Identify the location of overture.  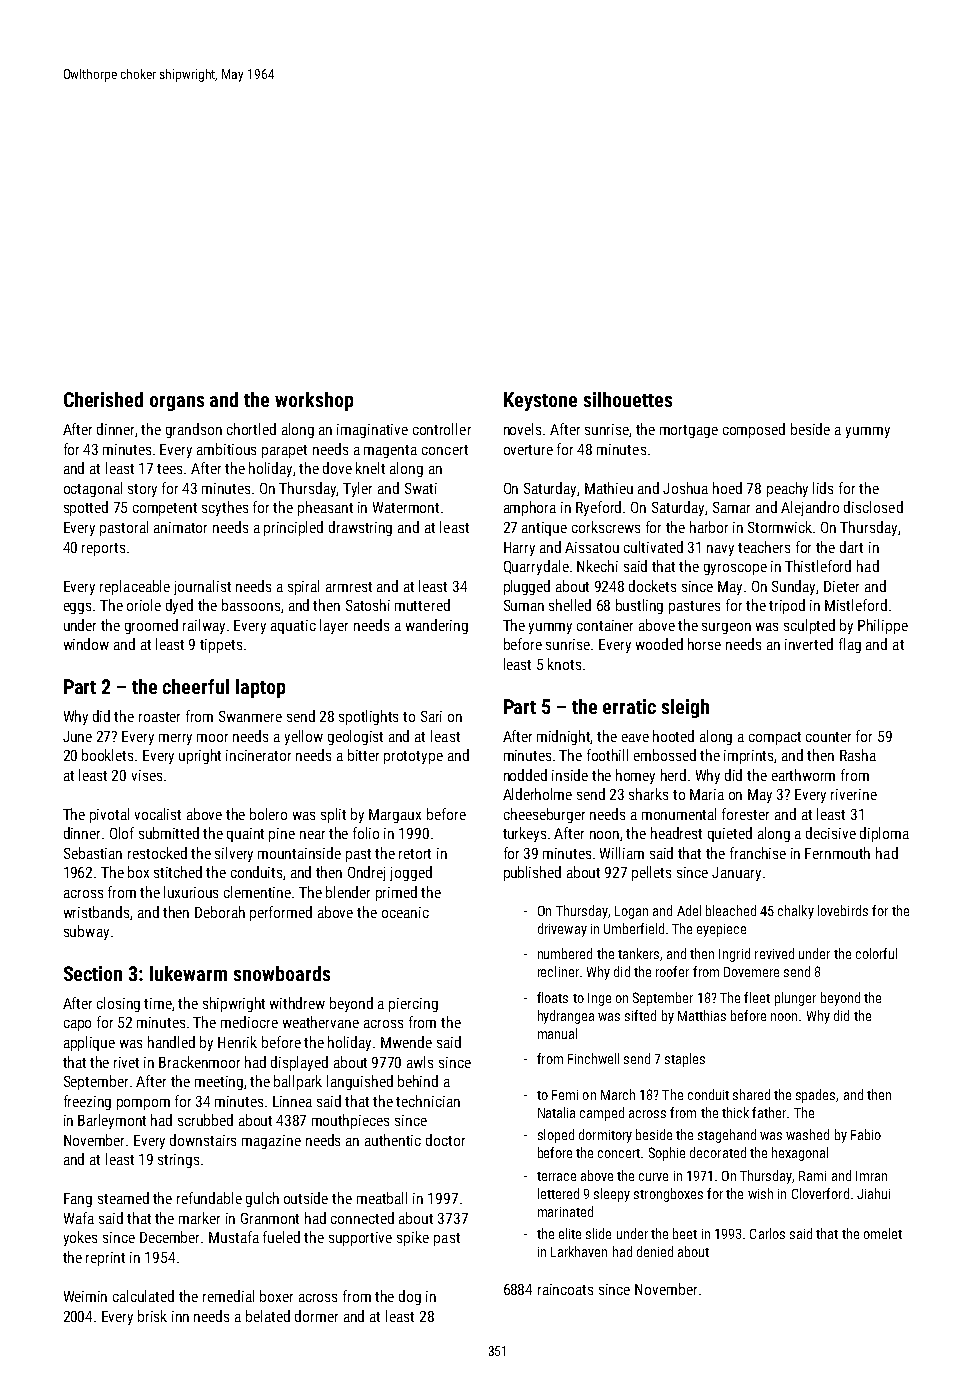
(528, 450).
